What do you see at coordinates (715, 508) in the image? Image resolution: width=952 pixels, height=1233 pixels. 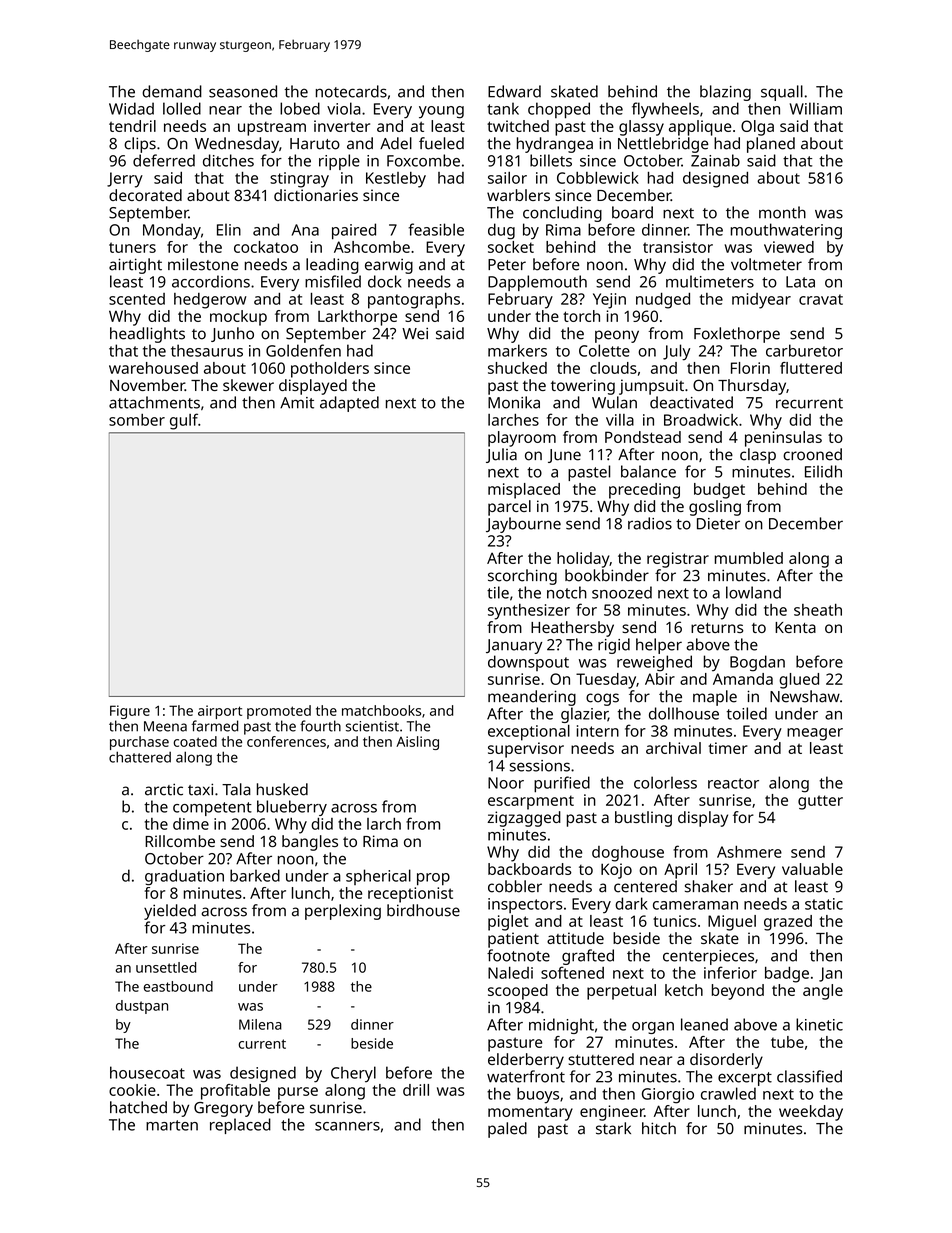 I see `gosling` at bounding box center [715, 508].
